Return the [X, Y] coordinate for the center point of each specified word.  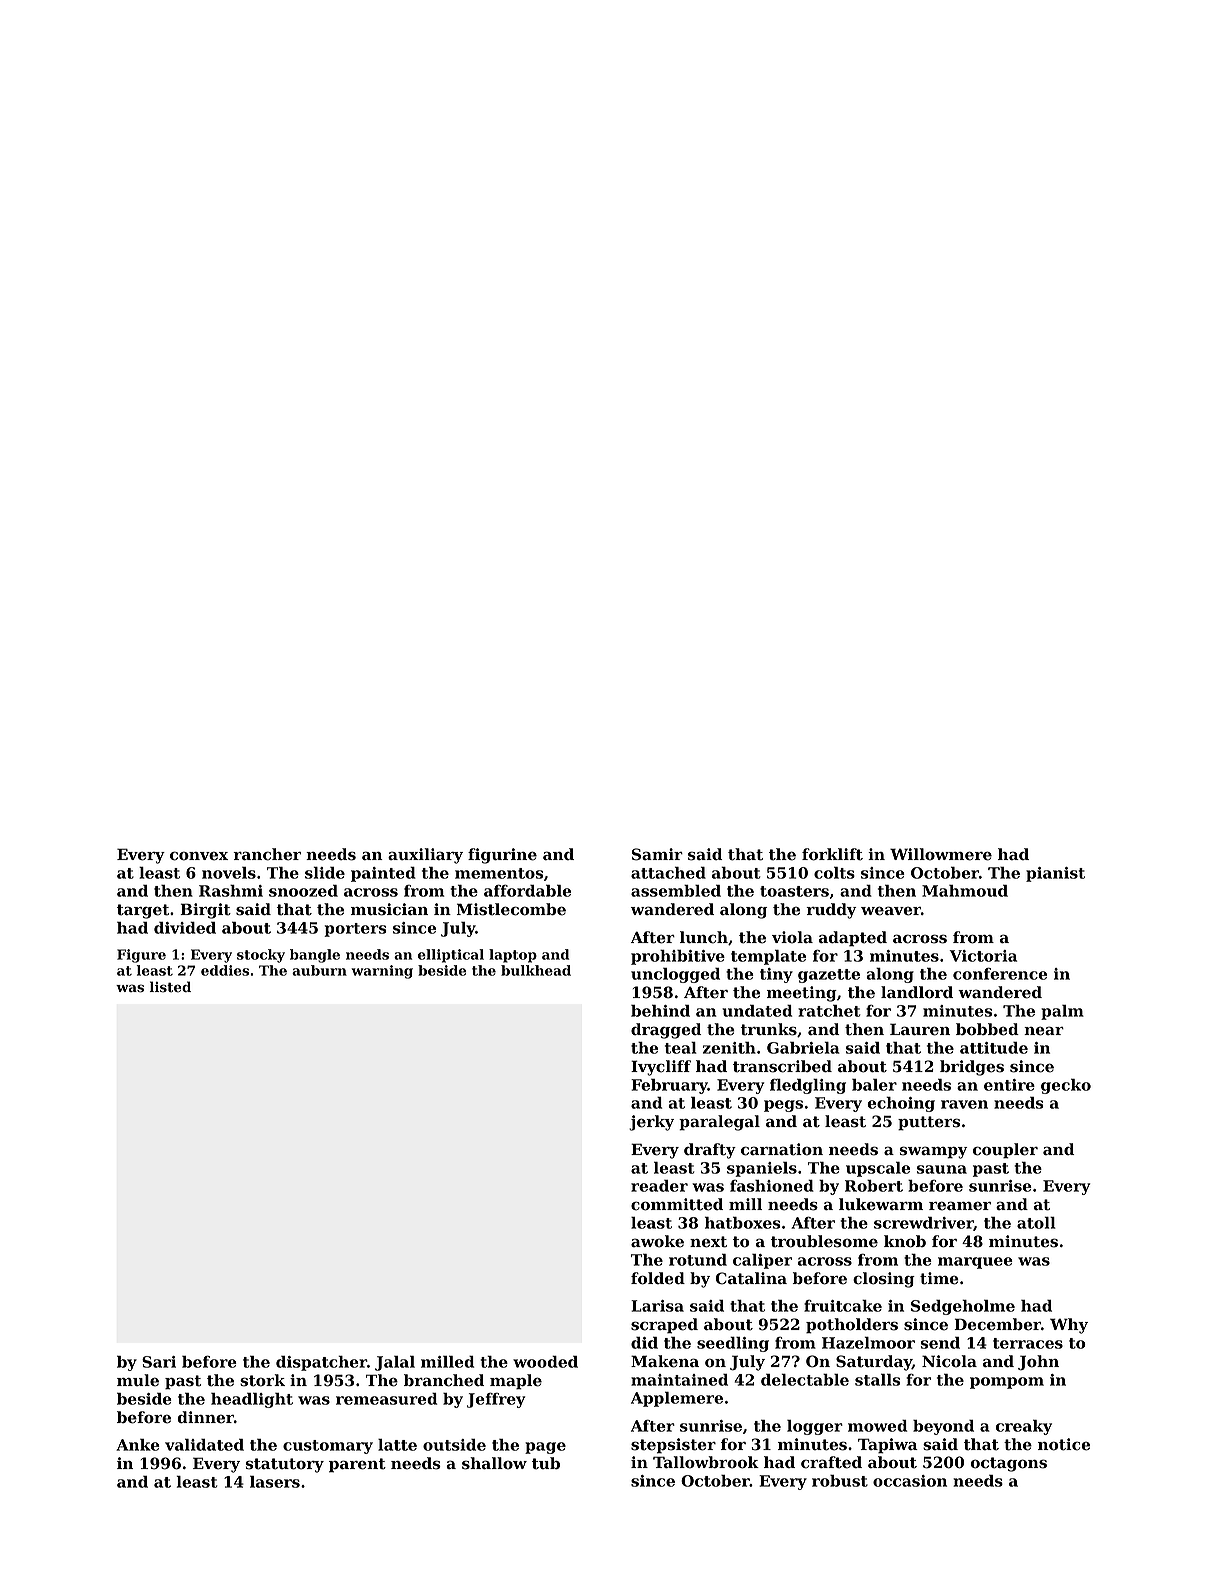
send [940, 1343]
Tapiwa [888, 1446]
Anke [138, 1445]
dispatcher [321, 1363]
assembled [676, 891]
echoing [901, 1104]
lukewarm [881, 1204]
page [545, 1448]
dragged [666, 1031]
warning [382, 972]
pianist [1055, 874]
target [143, 911]
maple [516, 1382]
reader [659, 1186]
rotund [698, 1259]
